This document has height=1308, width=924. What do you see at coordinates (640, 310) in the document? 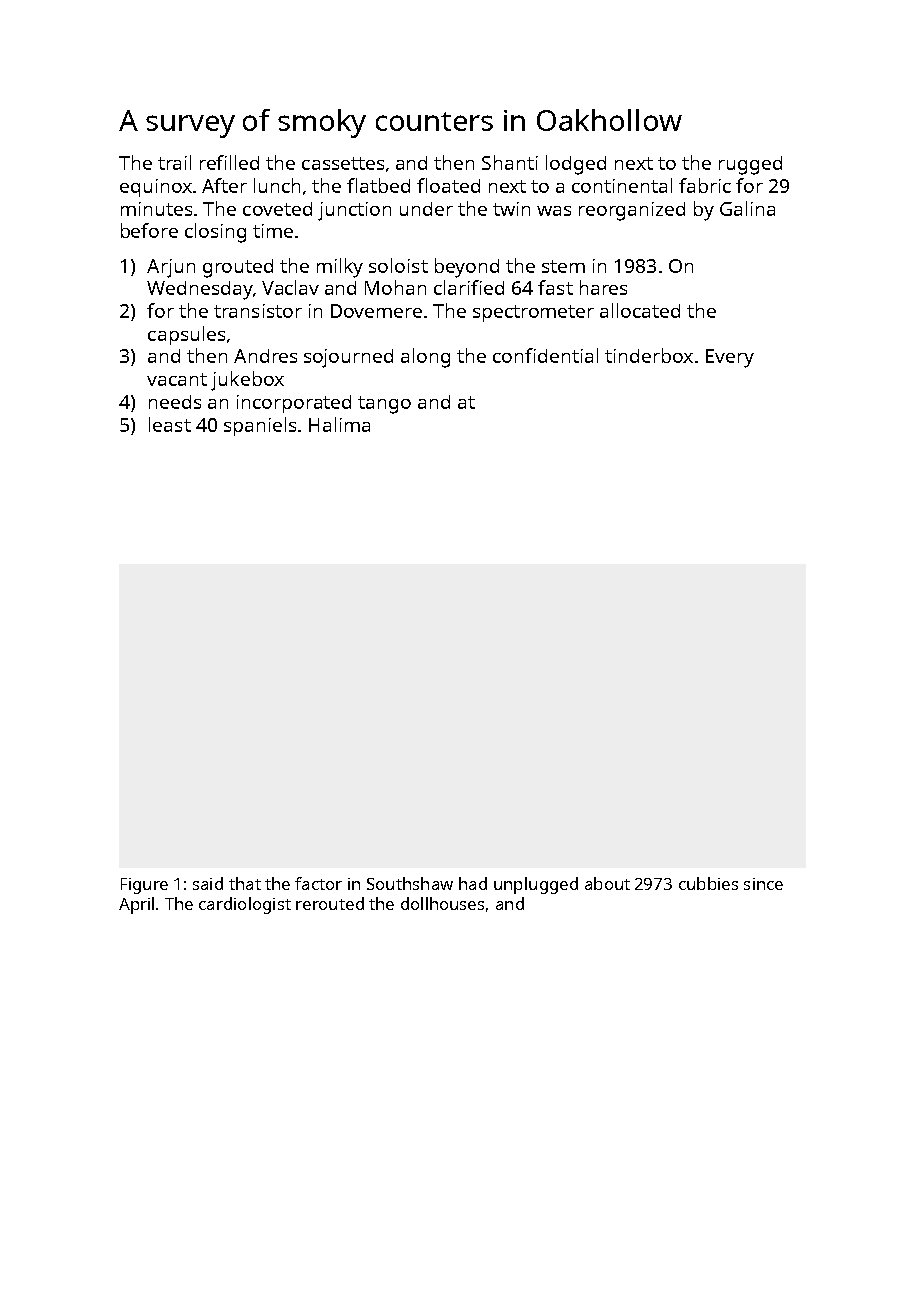
I see `allocated` at bounding box center [640, 310].
